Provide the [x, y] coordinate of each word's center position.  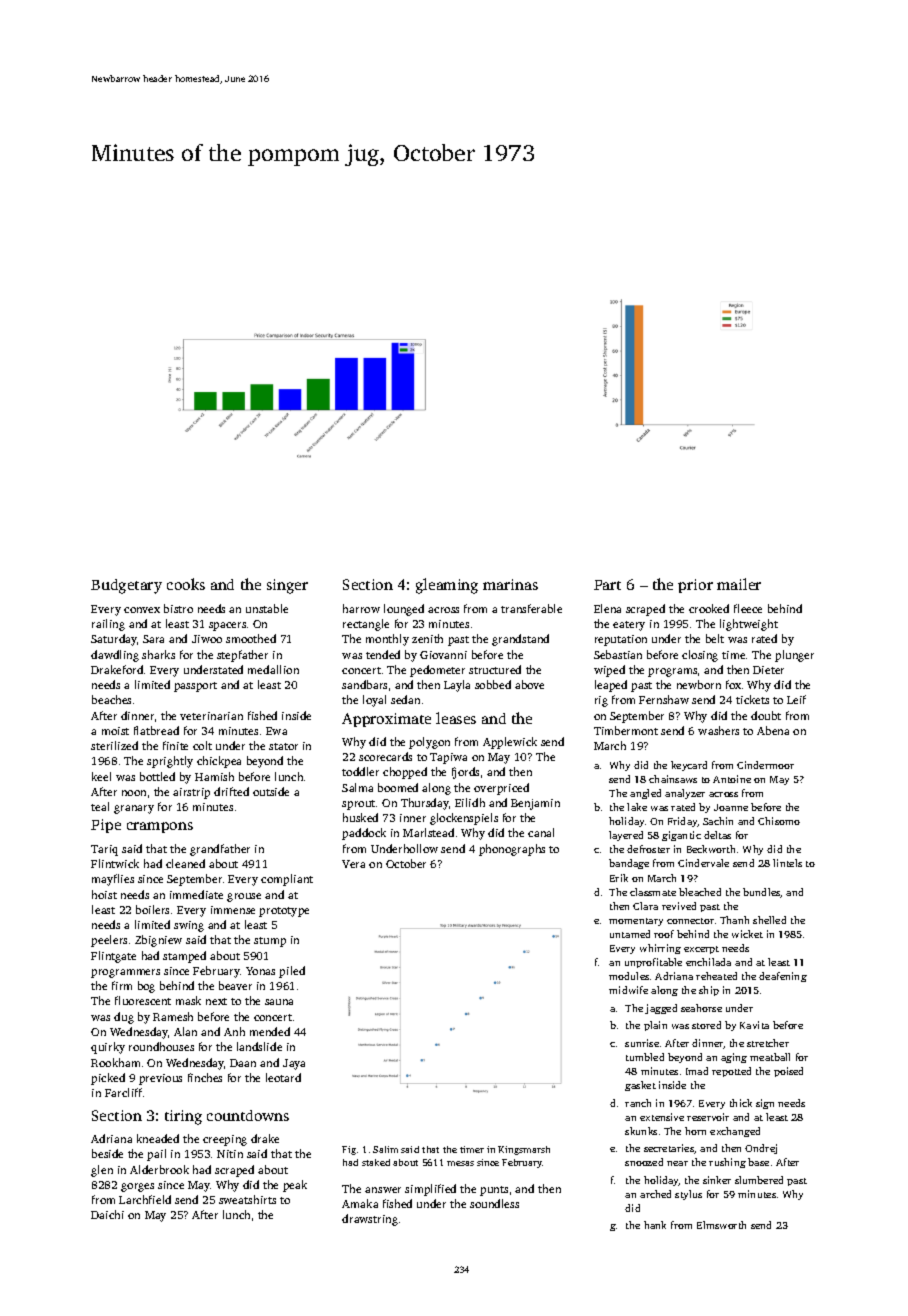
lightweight [749, 625]
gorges [137, 1187]
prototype [284, 912]
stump [270, 942]
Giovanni [443, 655]
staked [376, 1162]
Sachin [718, 821]
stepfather [242, 656]
